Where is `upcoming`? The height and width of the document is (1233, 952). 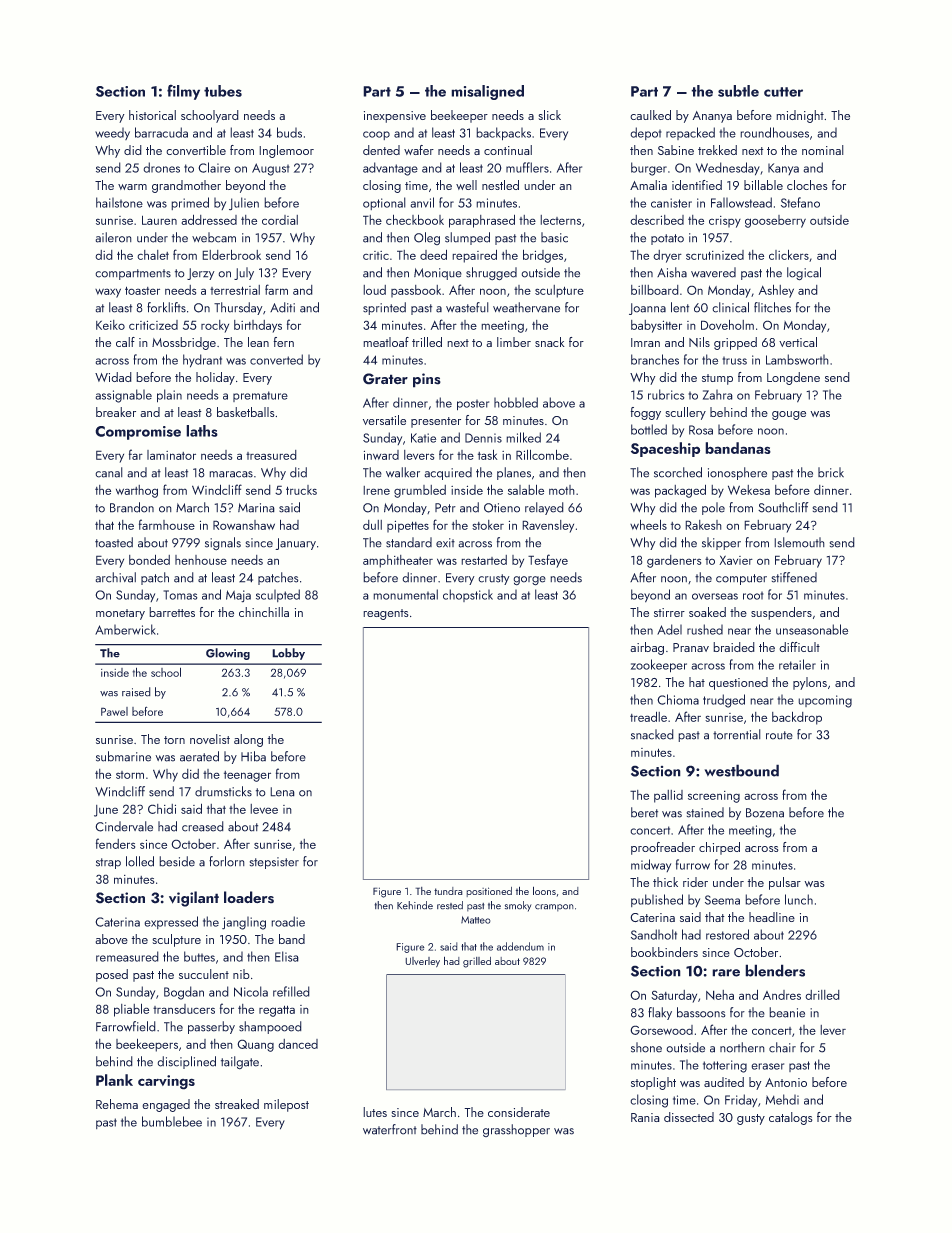 upcoming is located at coordinates (825, 701).
